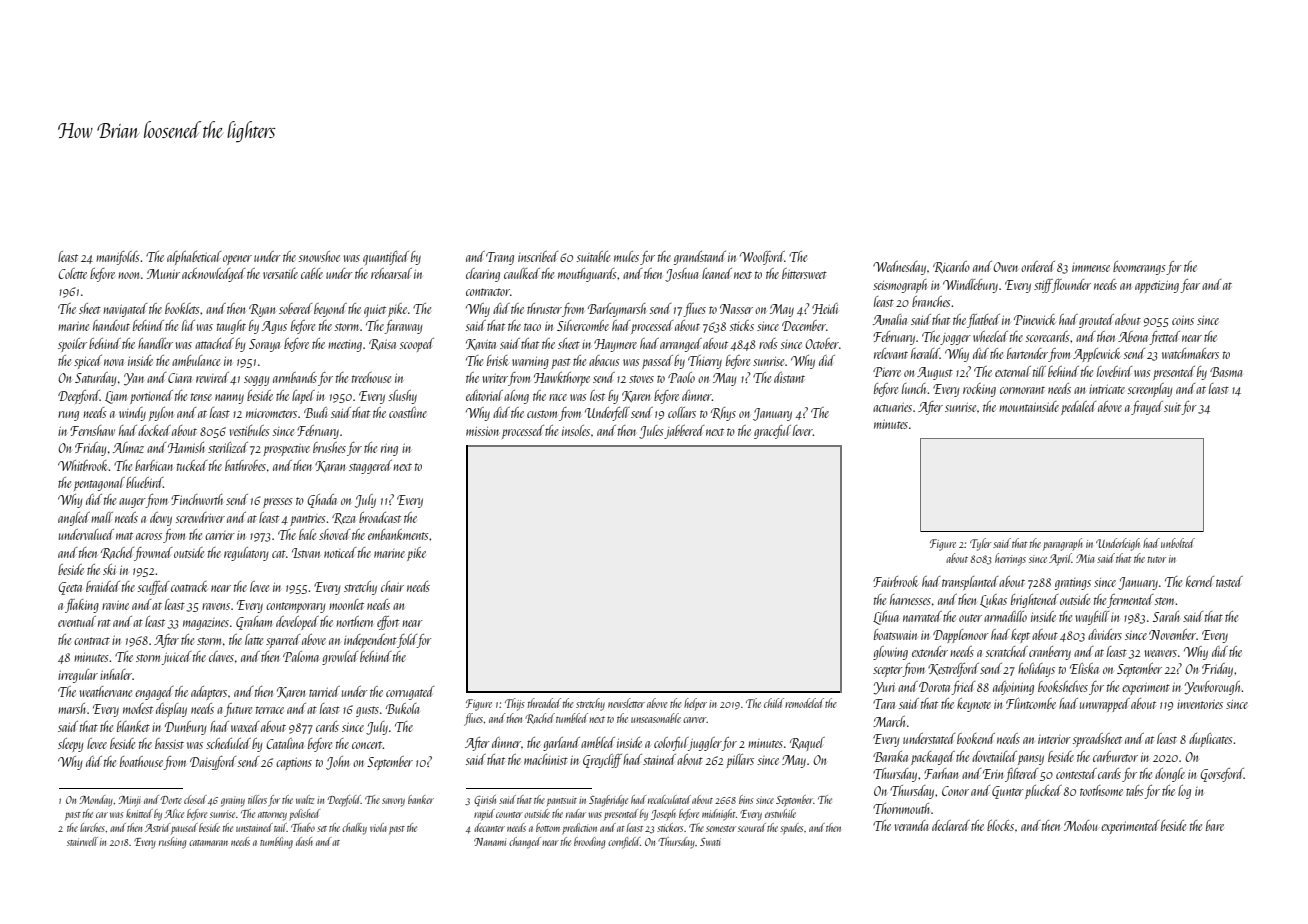 This document has width=1308, height=924. I want to click on inscribed, so click(538, 256).
